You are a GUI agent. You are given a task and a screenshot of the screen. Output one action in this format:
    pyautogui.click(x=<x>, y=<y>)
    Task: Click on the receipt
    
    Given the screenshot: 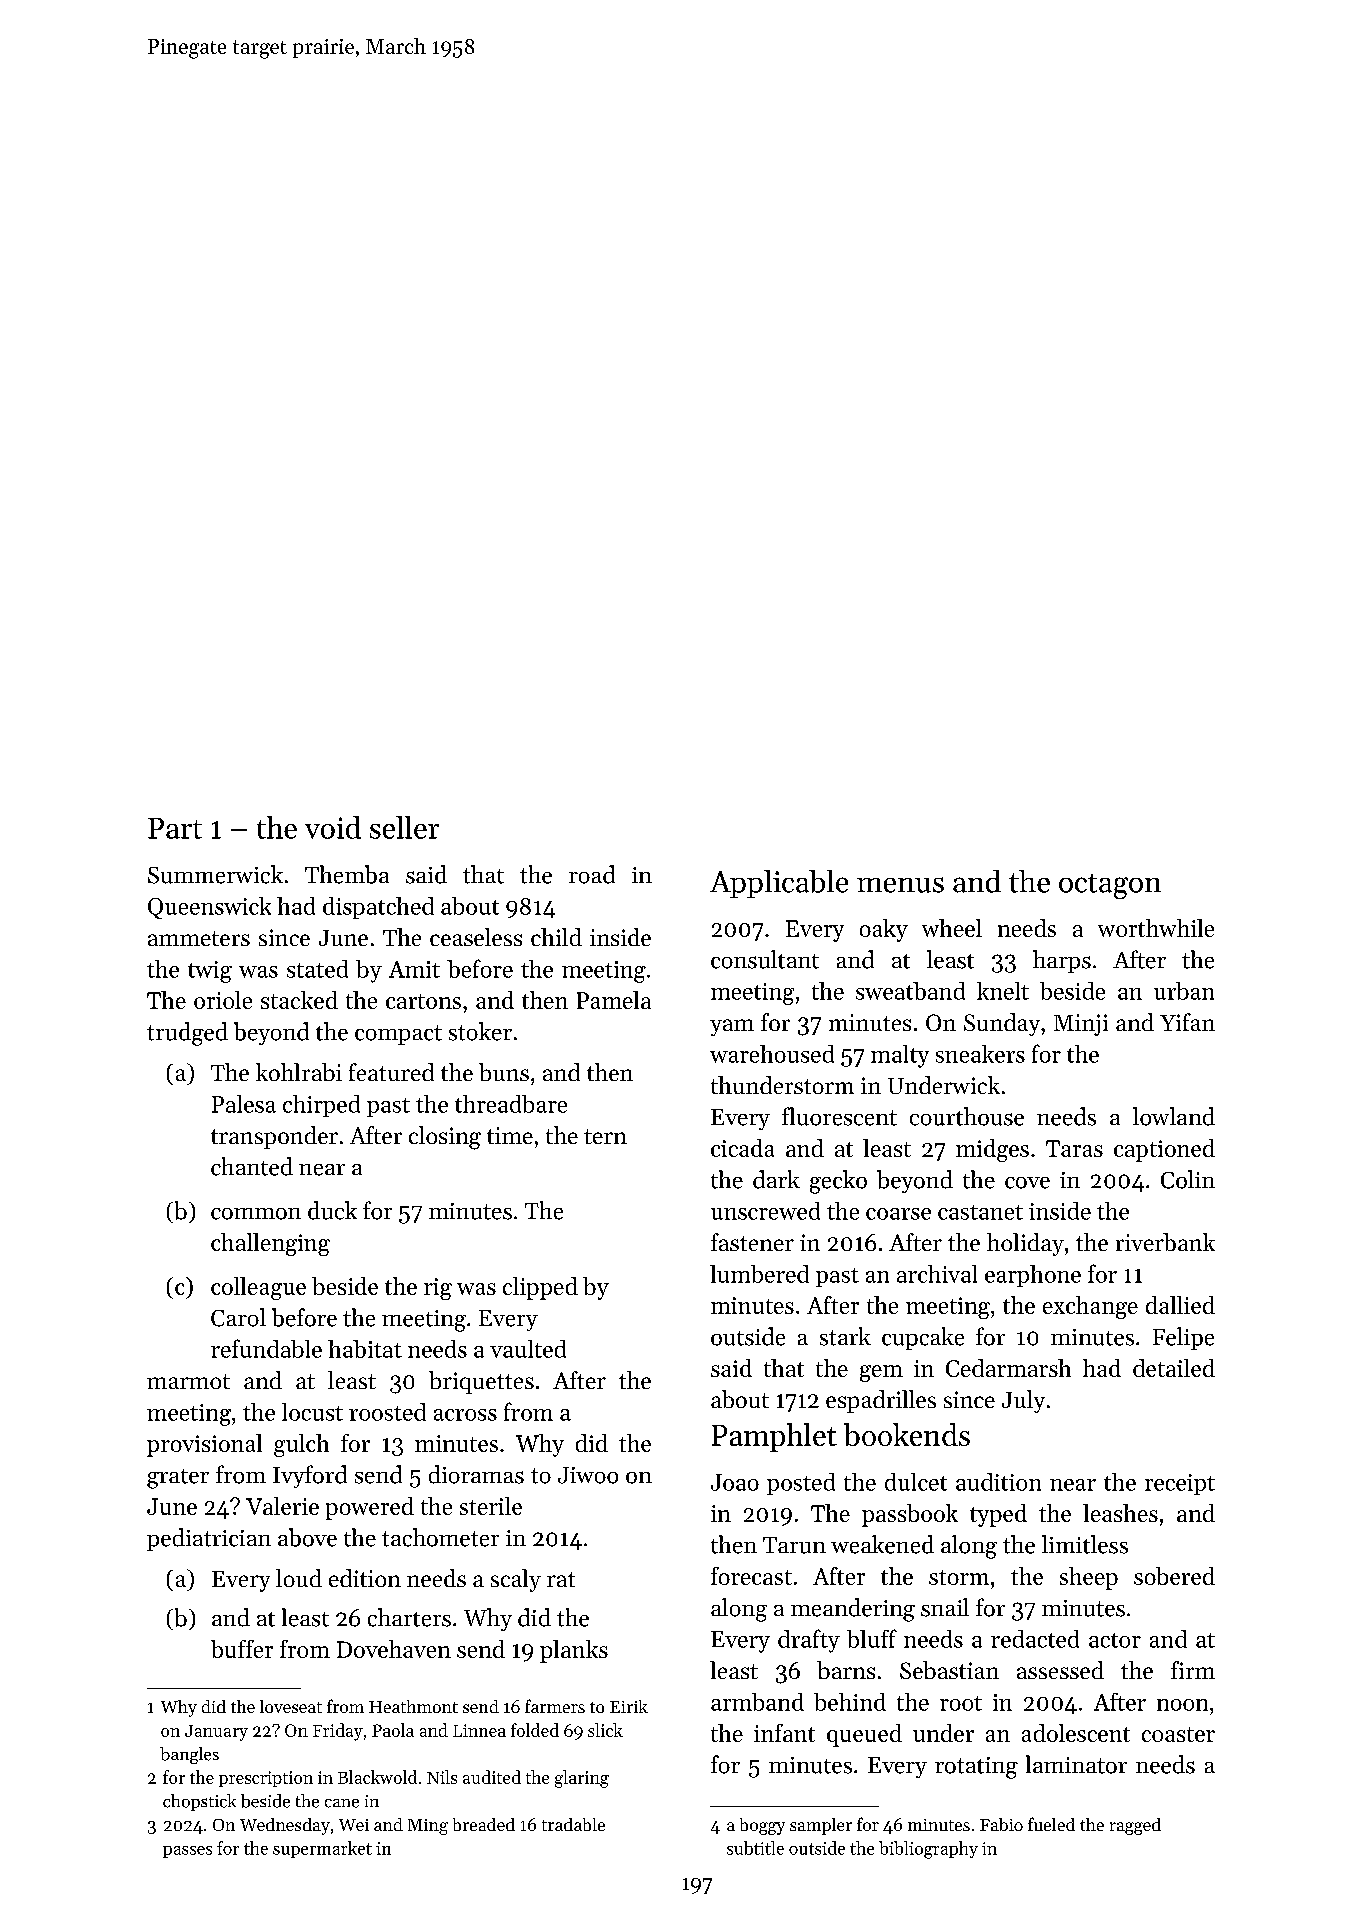 What is the action you would take?
    pyautogui.click(x=1180, y=1484)
